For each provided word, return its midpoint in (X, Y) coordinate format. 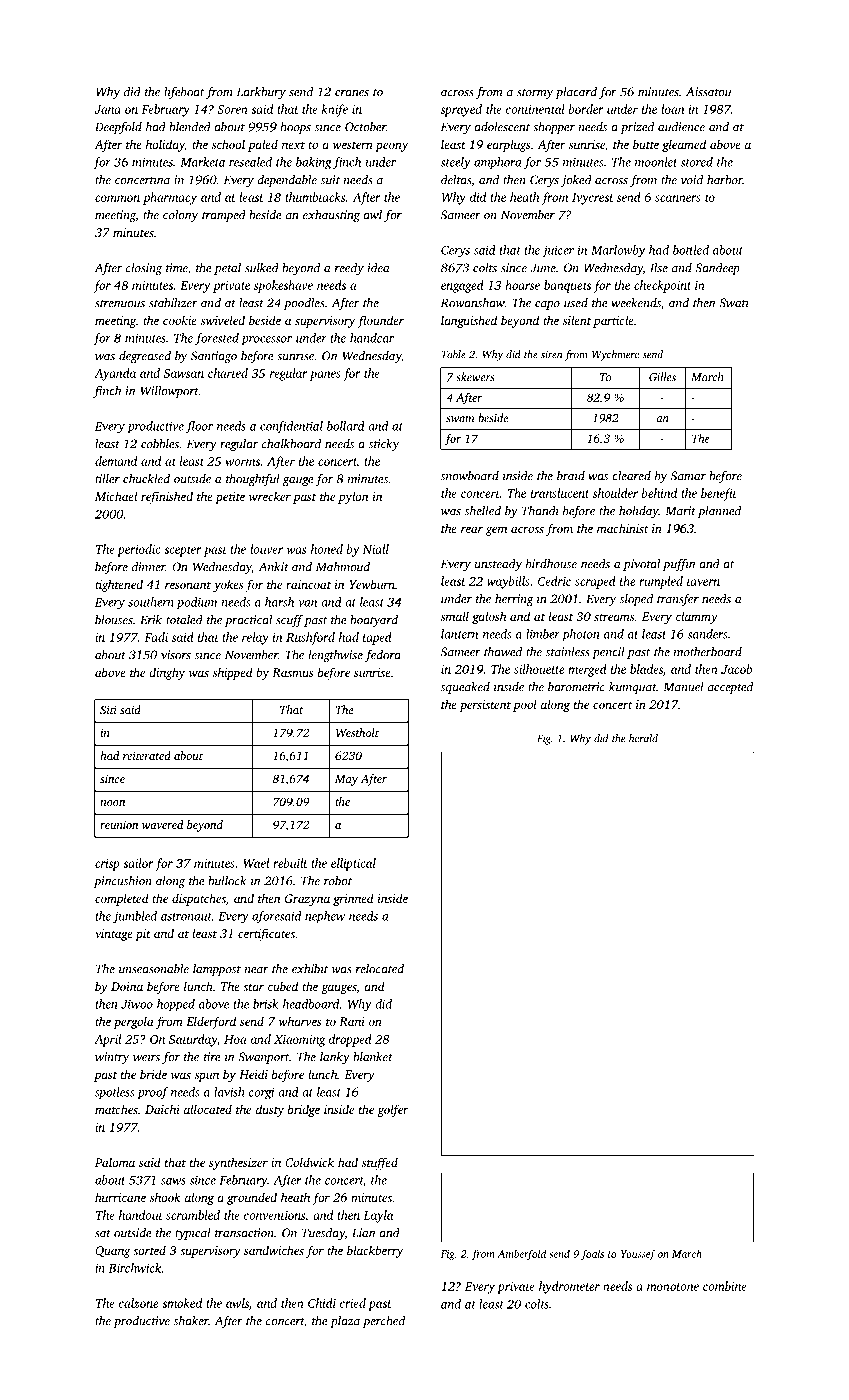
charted (228, 373)
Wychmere (615, 355)
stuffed (380, 1163)
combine (725, 1286)
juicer (558, 251)
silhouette (539, 669)
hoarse (522, 285)
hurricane (120, 1197)
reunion (119, 825)
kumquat (633, 688)
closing (144, 269)
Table (453, 354)
